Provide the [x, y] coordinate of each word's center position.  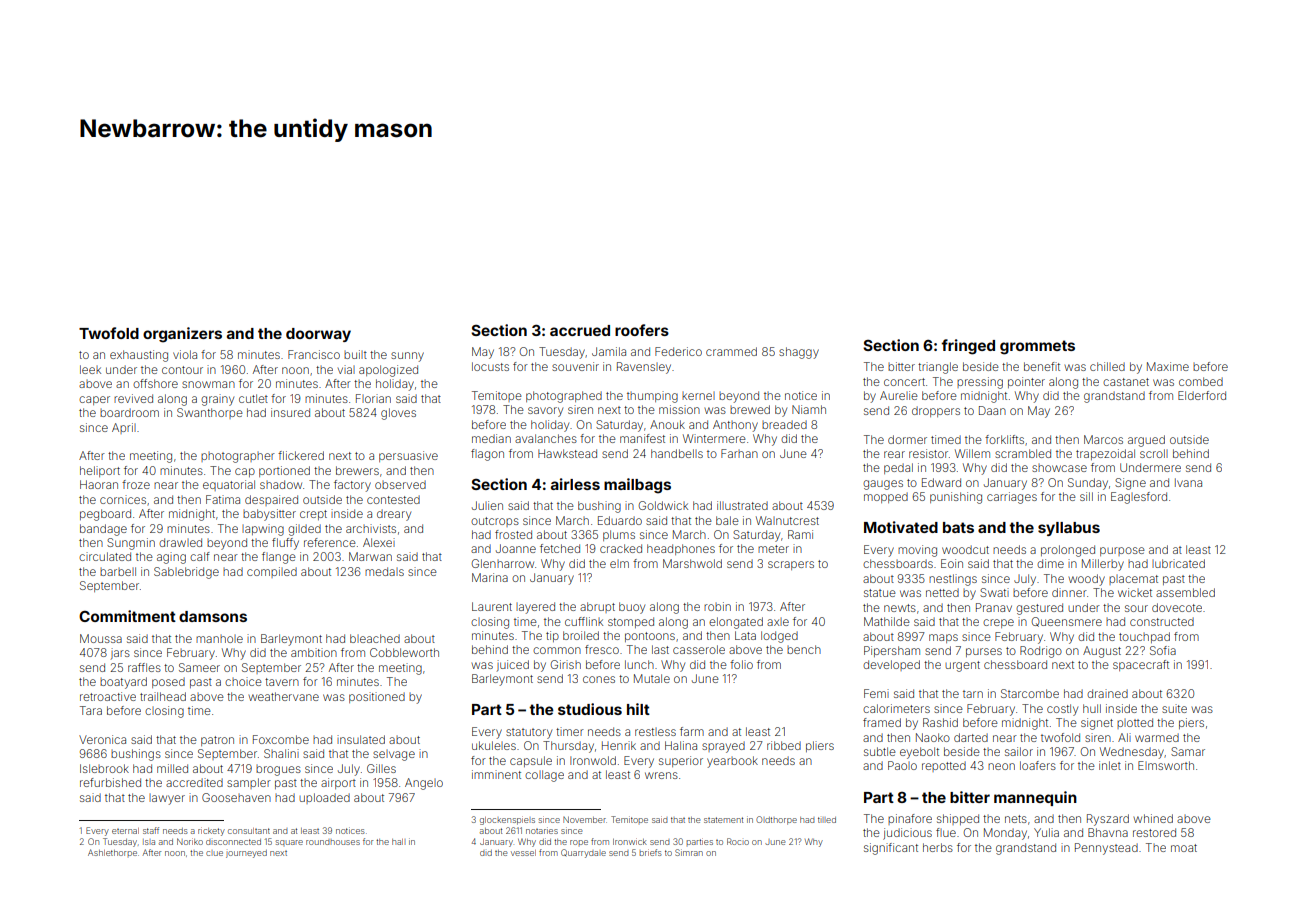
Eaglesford [1139, 498]
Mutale [652, 678]
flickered [301, 455]
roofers [642, 330]
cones [599, 679]
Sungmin [131, 544]
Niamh [809, 409]
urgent [962, 666]
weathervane [283, 696]
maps [943, 638]
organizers [182, 335]
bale [727, 520]
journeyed [246, 854]
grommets [1037, 347]
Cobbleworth [404, 652]
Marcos [1103, 439]
